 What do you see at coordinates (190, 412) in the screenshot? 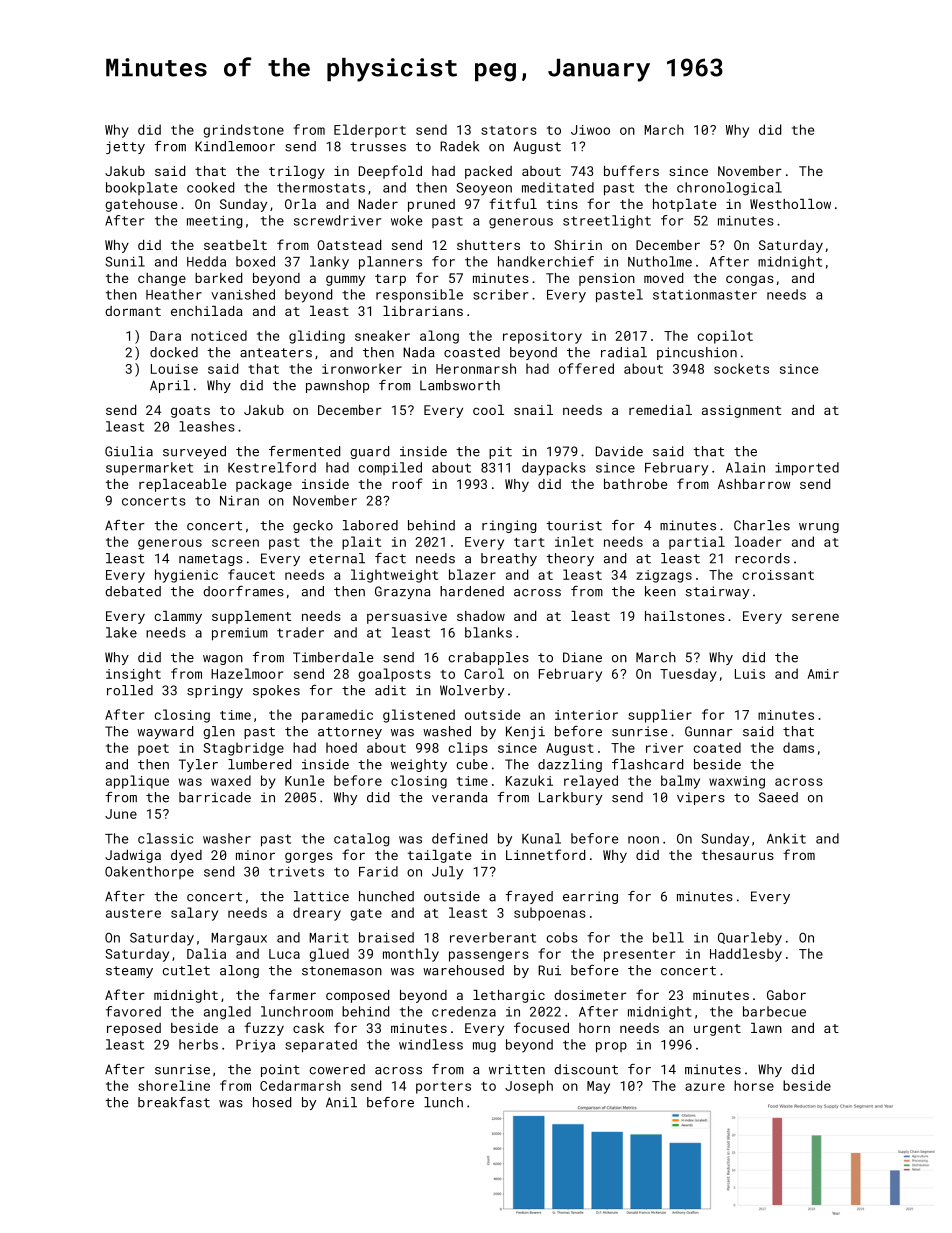
I see `goats` at bounding box center [190, 412].
